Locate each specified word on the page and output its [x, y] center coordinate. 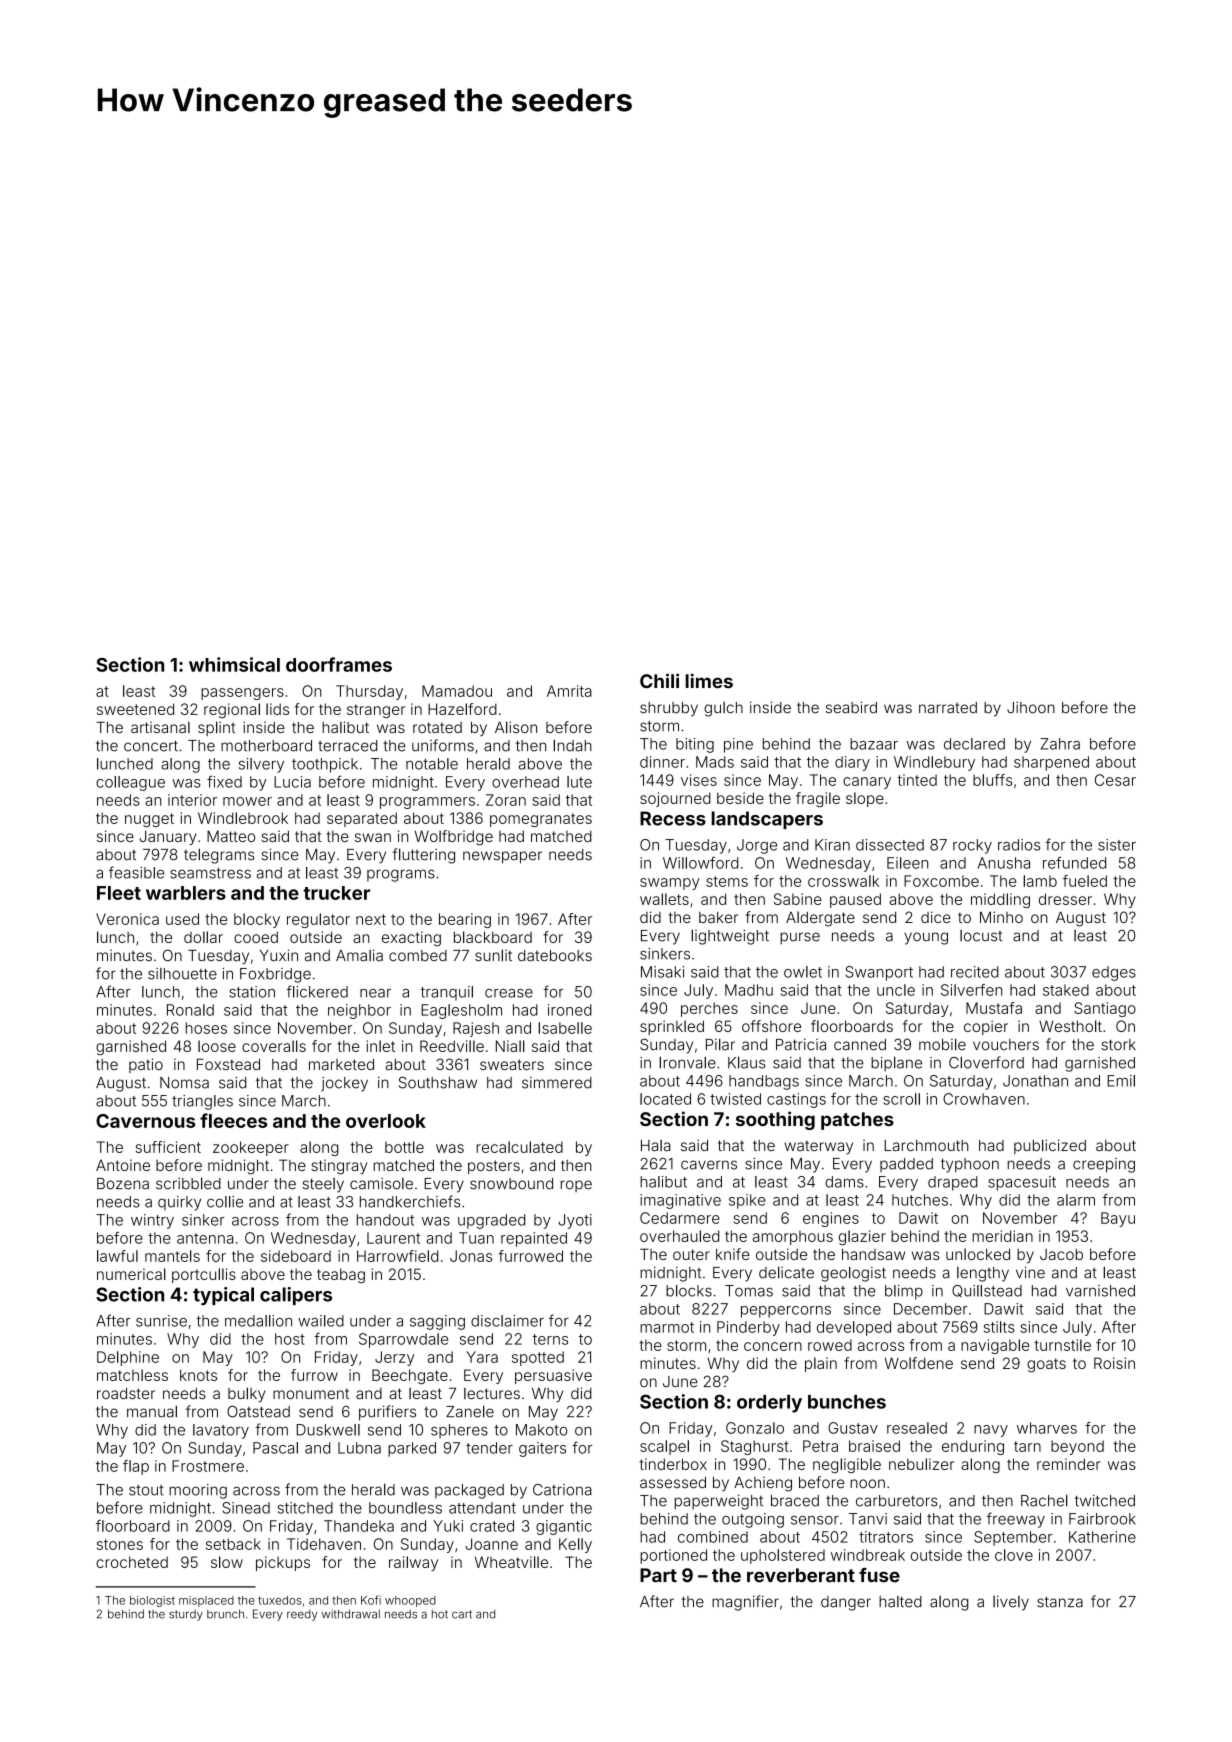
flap [136, 1467]
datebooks [555, 956]
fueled [1085, 881]
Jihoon [1031, 708]
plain [821, 1364]
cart [462, 1614]
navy [991, 1431]
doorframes [339, 664]
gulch [723, 709]
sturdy [186, 1615]
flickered [317, 991]
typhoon [970, 1165]
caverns [709, 1165]
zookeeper [251, 1148]
